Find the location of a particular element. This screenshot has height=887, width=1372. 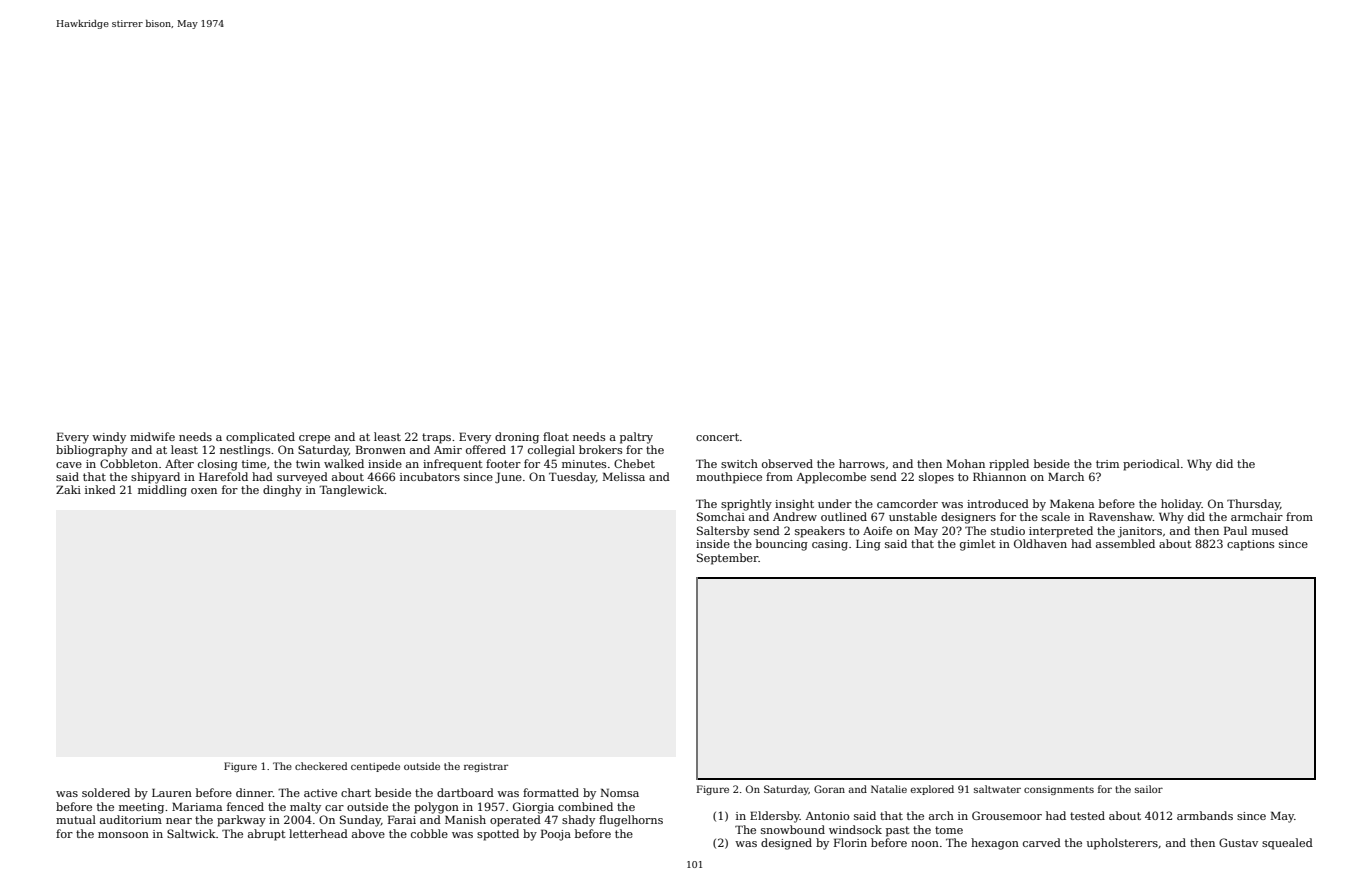

Andrew is located at coordinates (795, 516).
